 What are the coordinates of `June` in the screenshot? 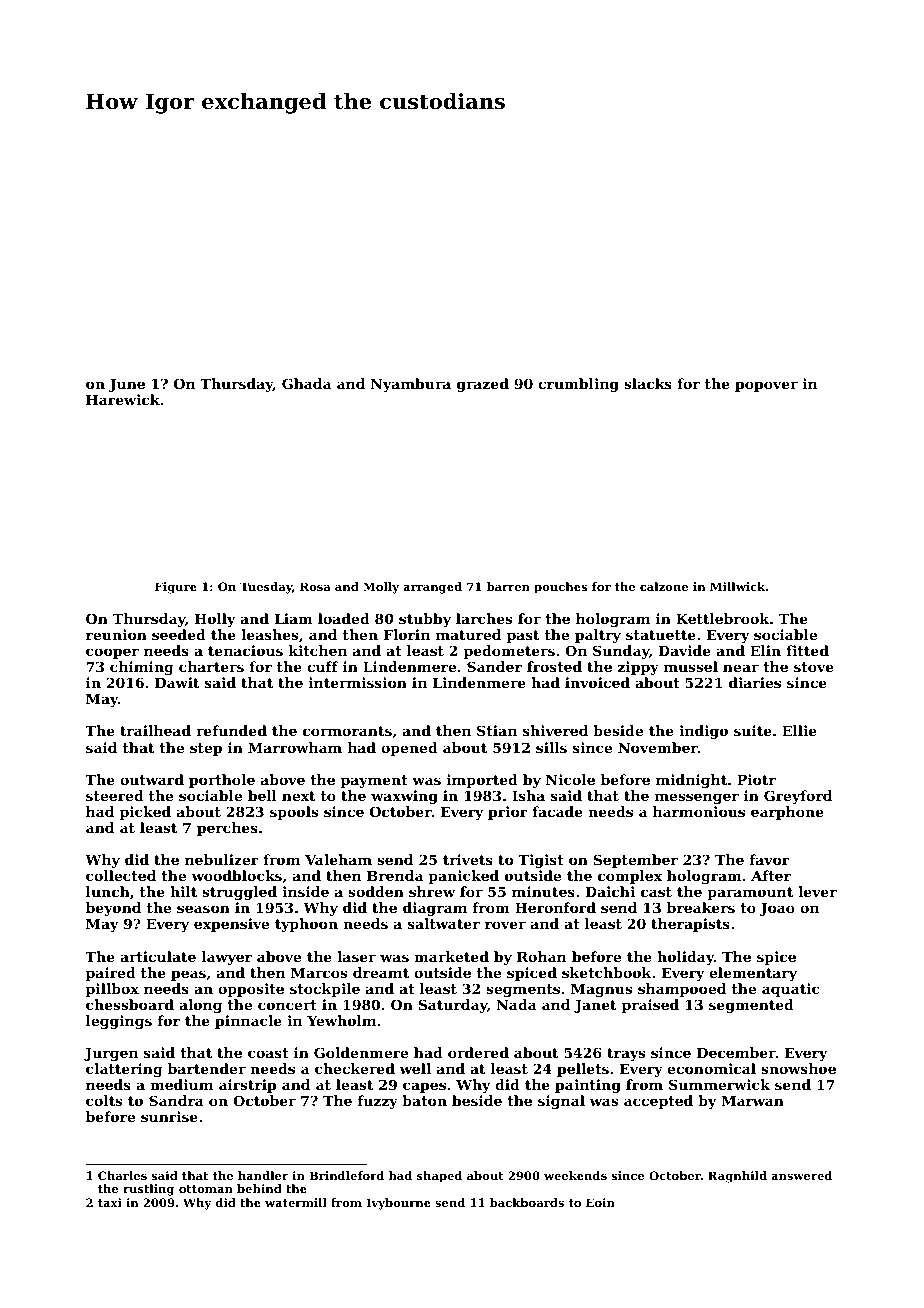 It's located at (127, 385).
